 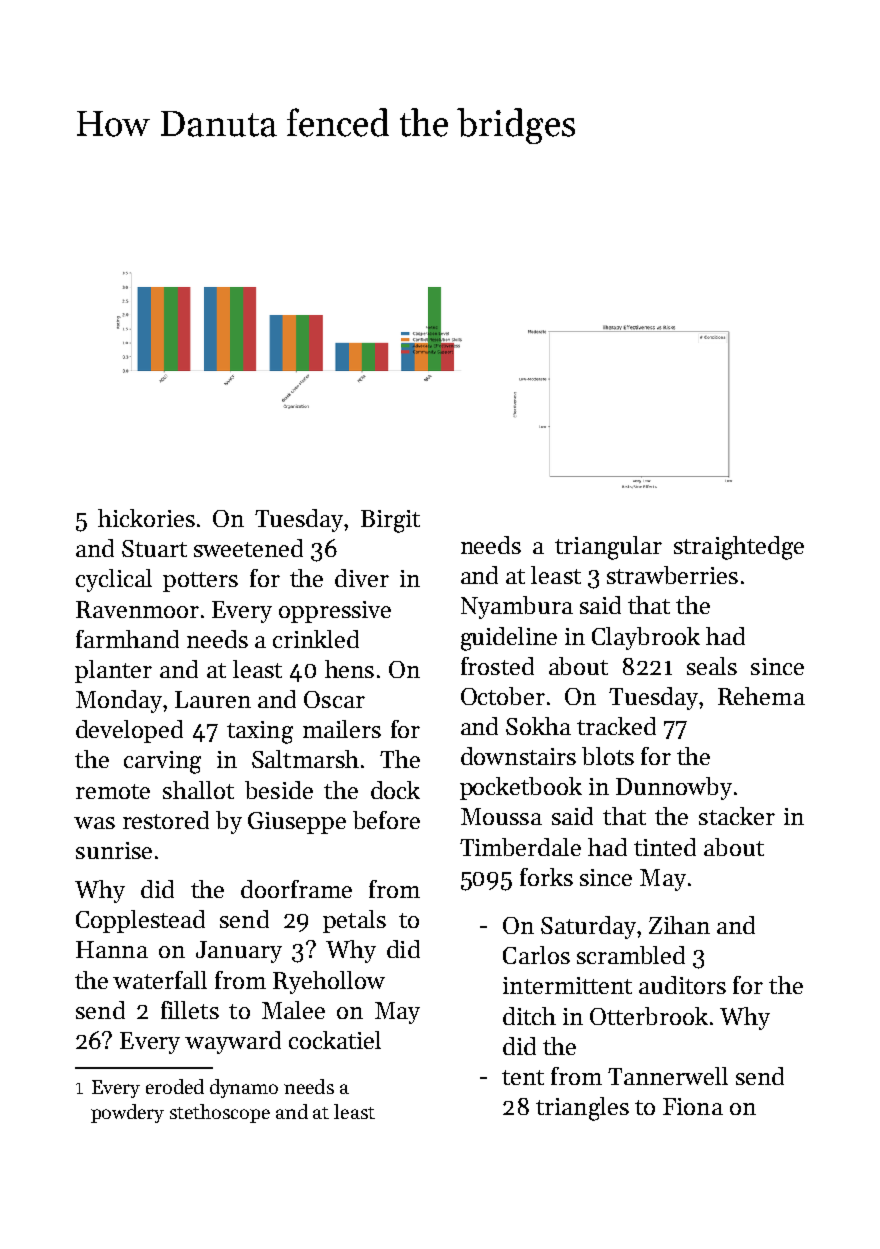 I want to click on sunrise, so click(x=114, y=850).
